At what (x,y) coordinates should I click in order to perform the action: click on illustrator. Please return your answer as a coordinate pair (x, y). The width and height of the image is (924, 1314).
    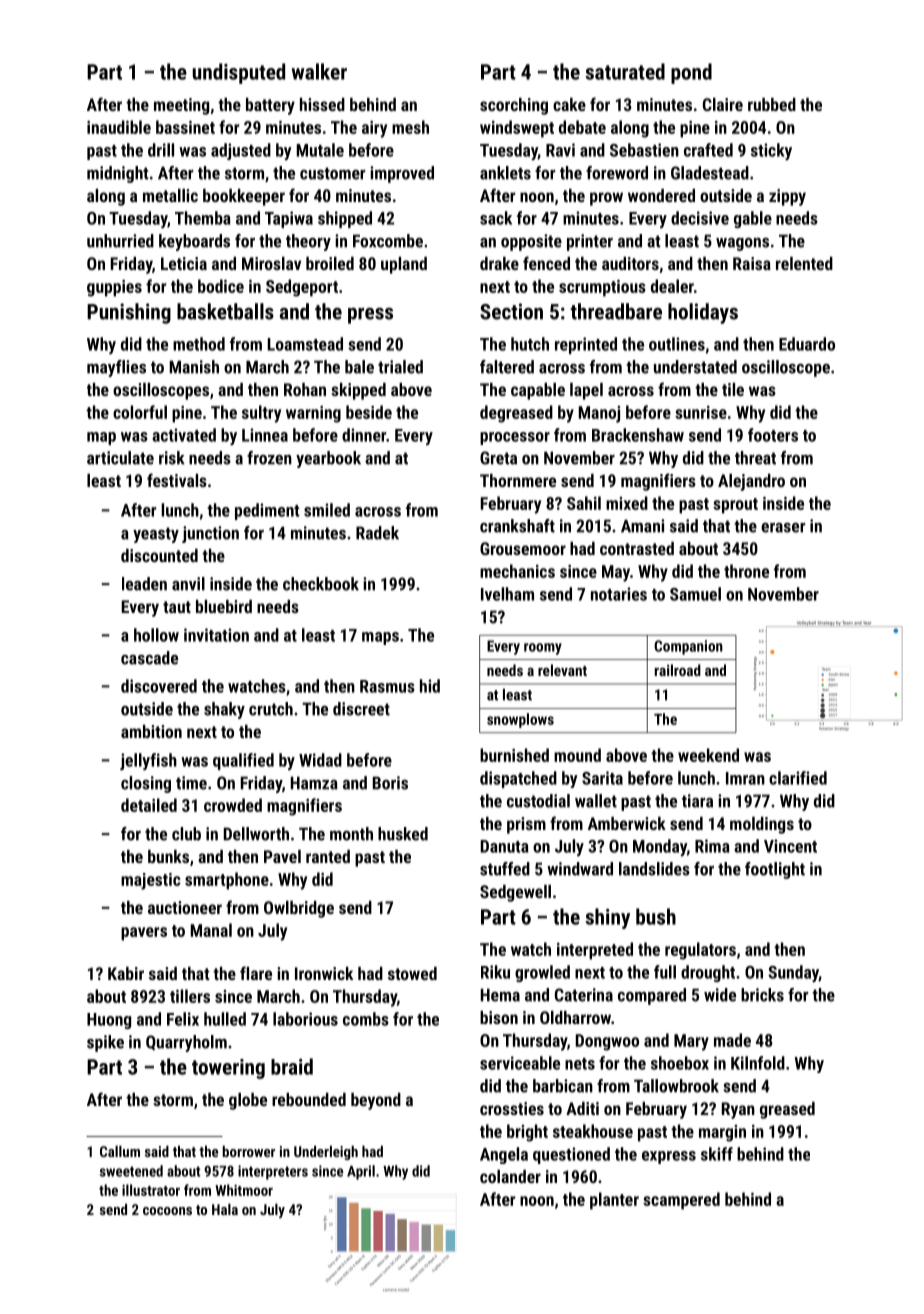
    Looking at the image, I should click on (151, 1190).
